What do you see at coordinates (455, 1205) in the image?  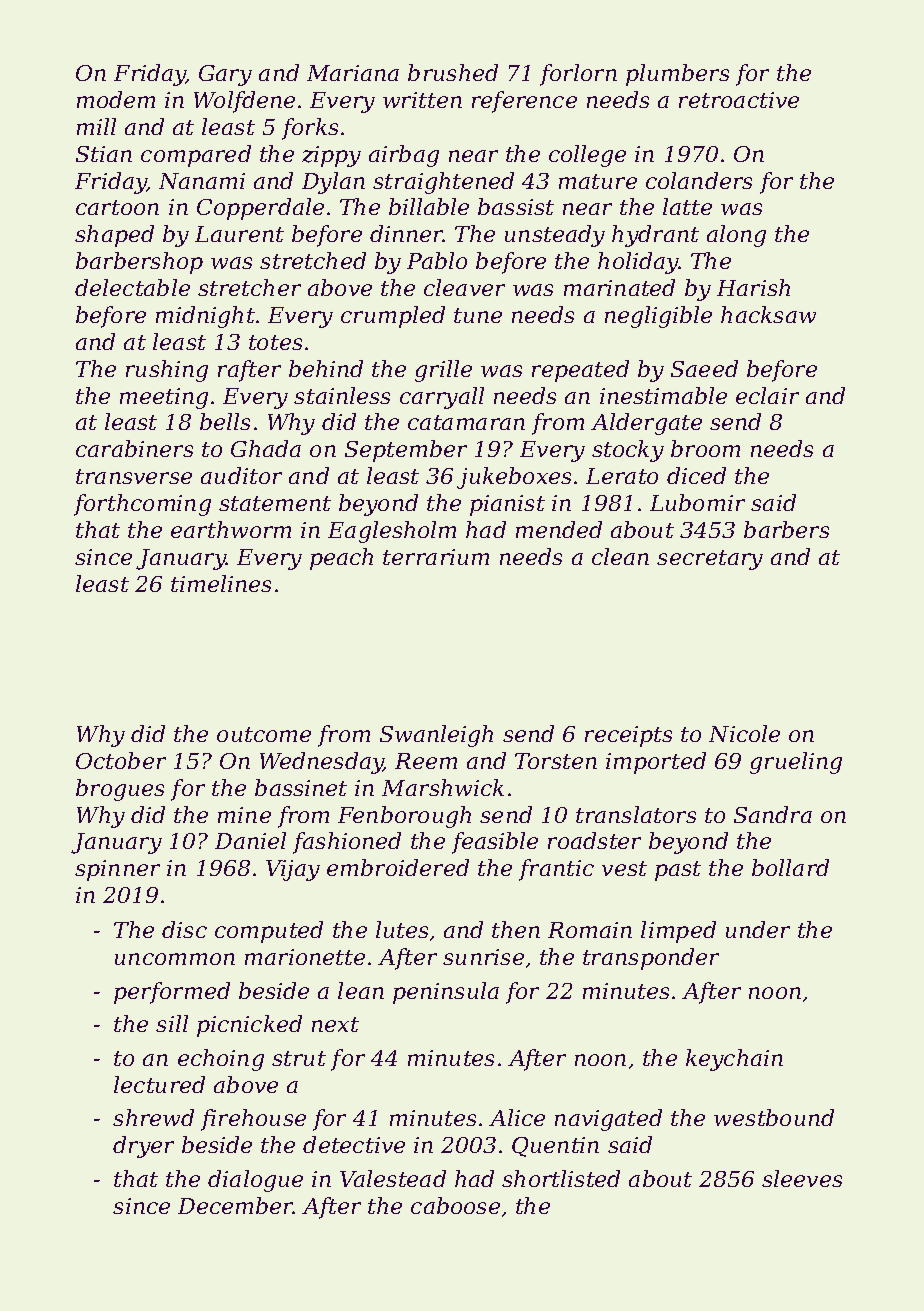 I see `caboose` at bounding box center [455, 1205].
